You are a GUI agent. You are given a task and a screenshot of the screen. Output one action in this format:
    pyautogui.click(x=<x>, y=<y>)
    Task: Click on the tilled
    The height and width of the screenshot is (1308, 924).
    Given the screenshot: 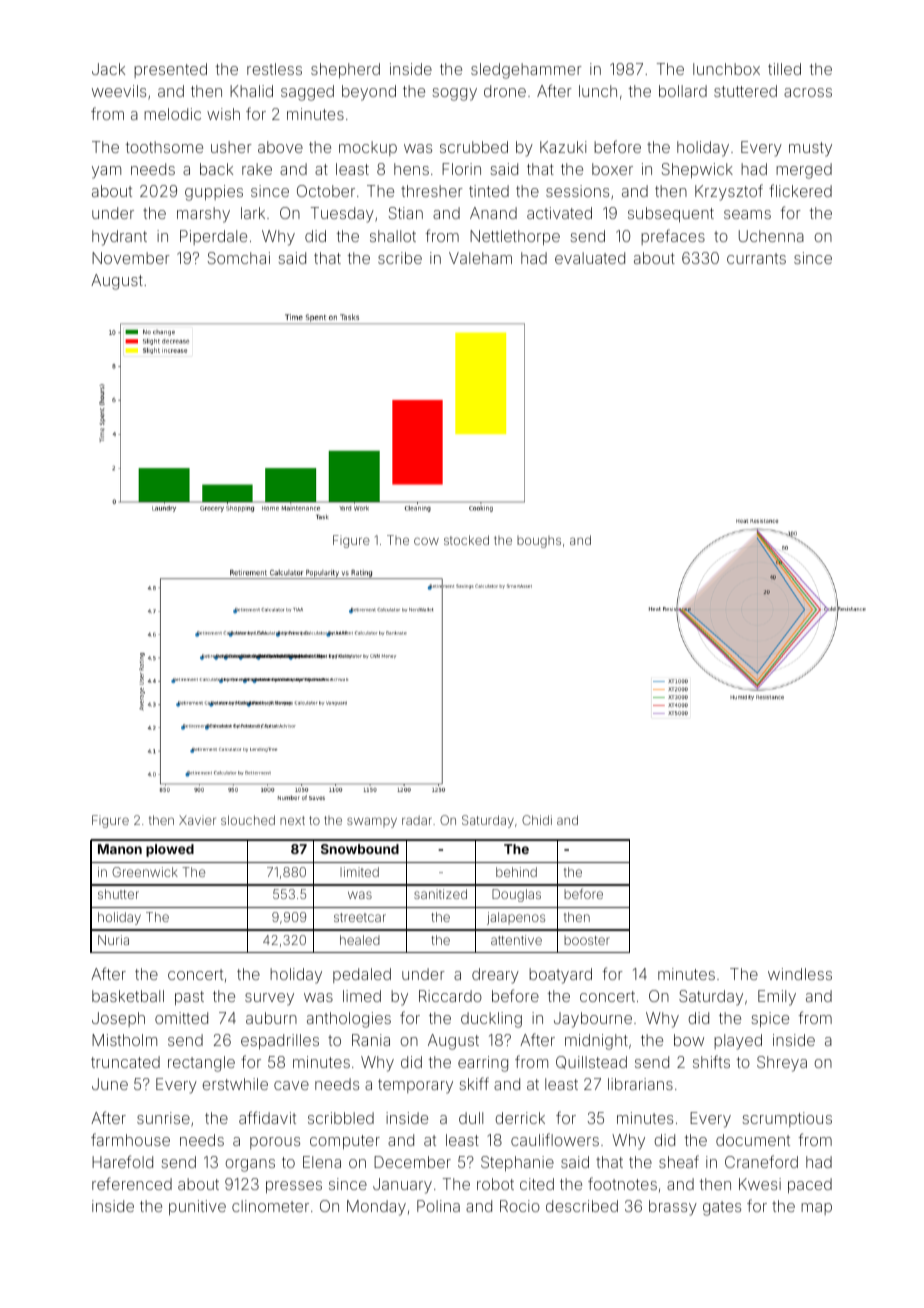 What is the action you would take?
    pyautogui.click(x=784, y=69)
